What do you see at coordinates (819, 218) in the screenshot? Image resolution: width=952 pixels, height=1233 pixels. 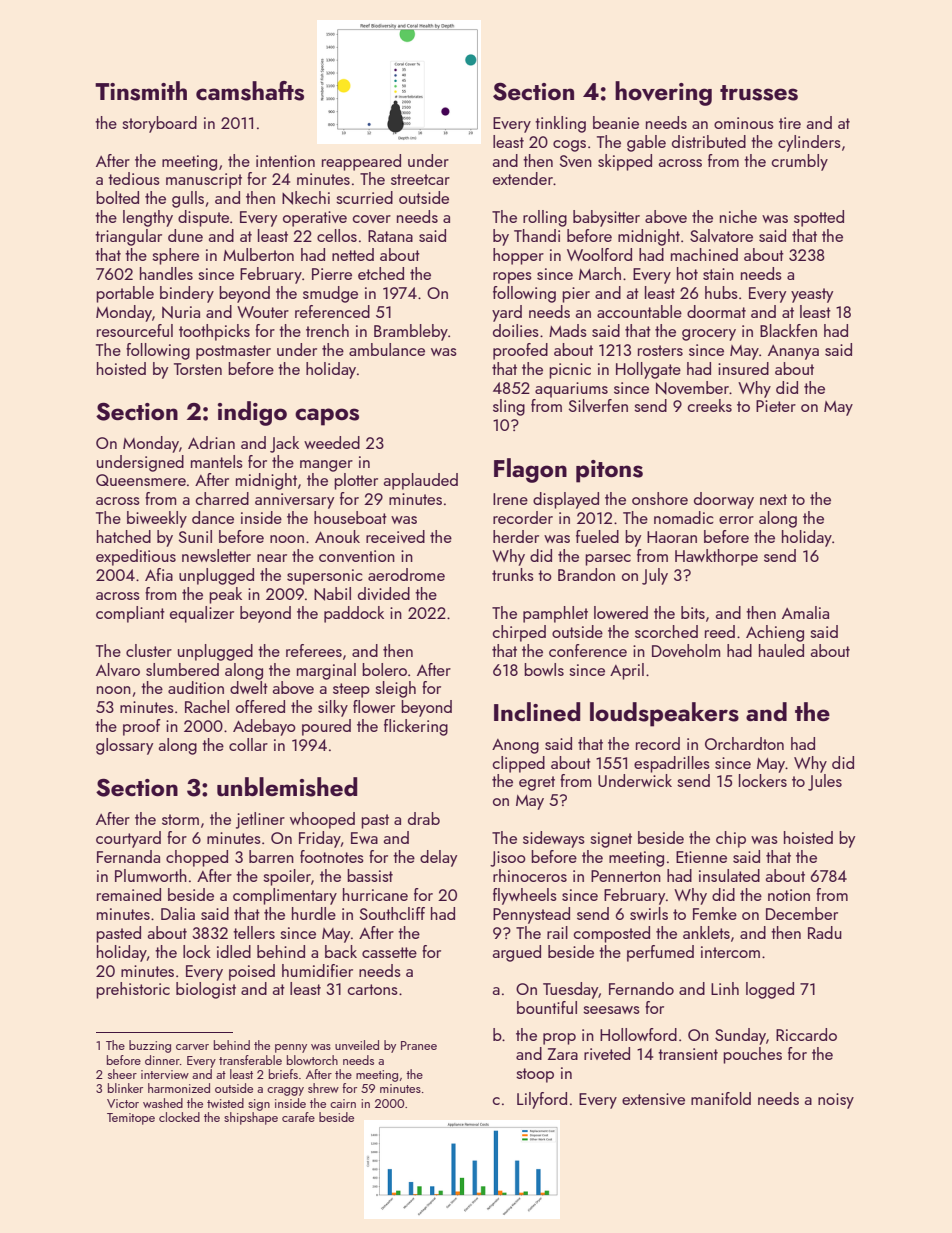 I see `spotted` at bounding box center [819, 218].
